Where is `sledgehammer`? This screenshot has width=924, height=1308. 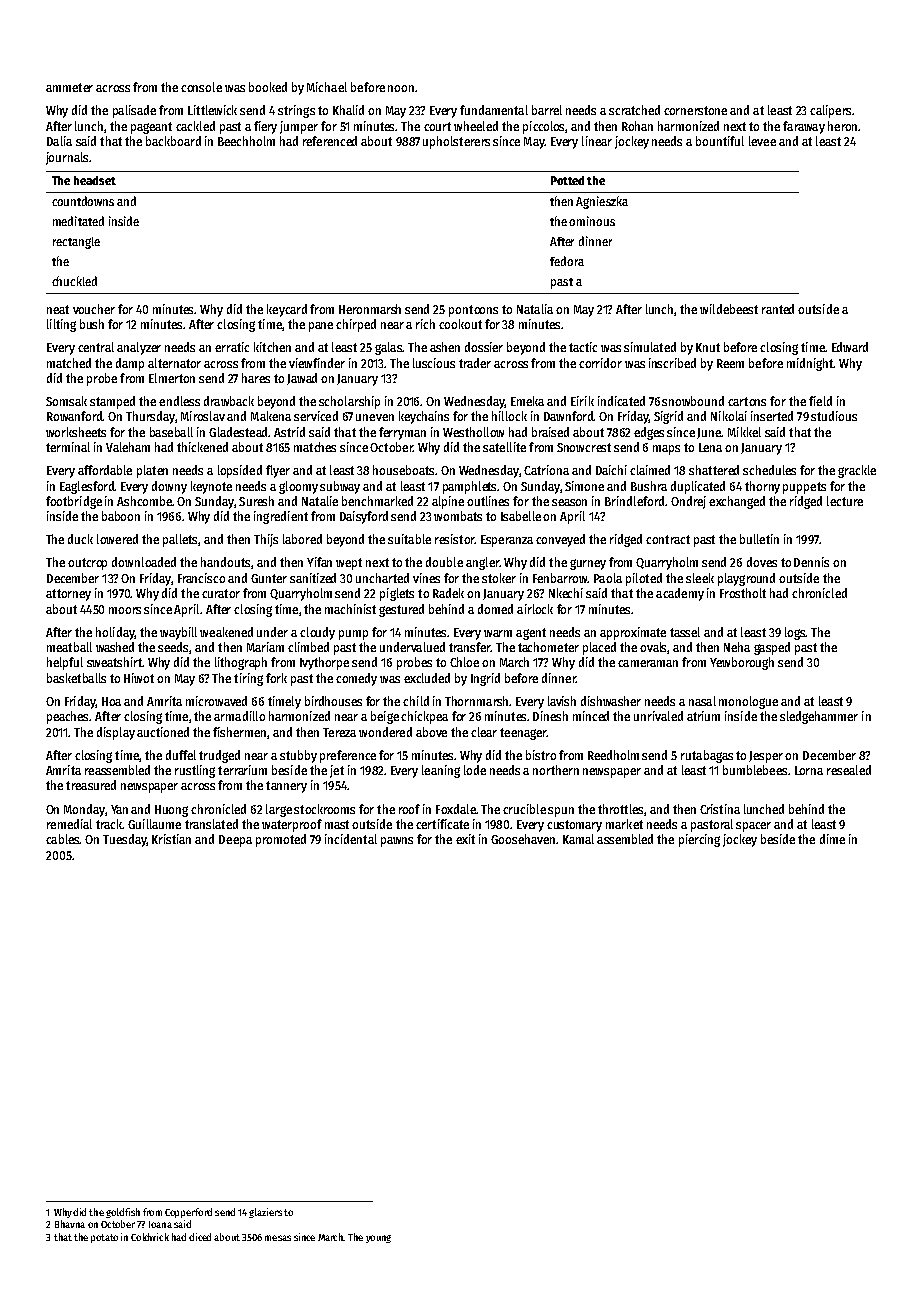 sledgehammer is located at coordinates (819, 717).
